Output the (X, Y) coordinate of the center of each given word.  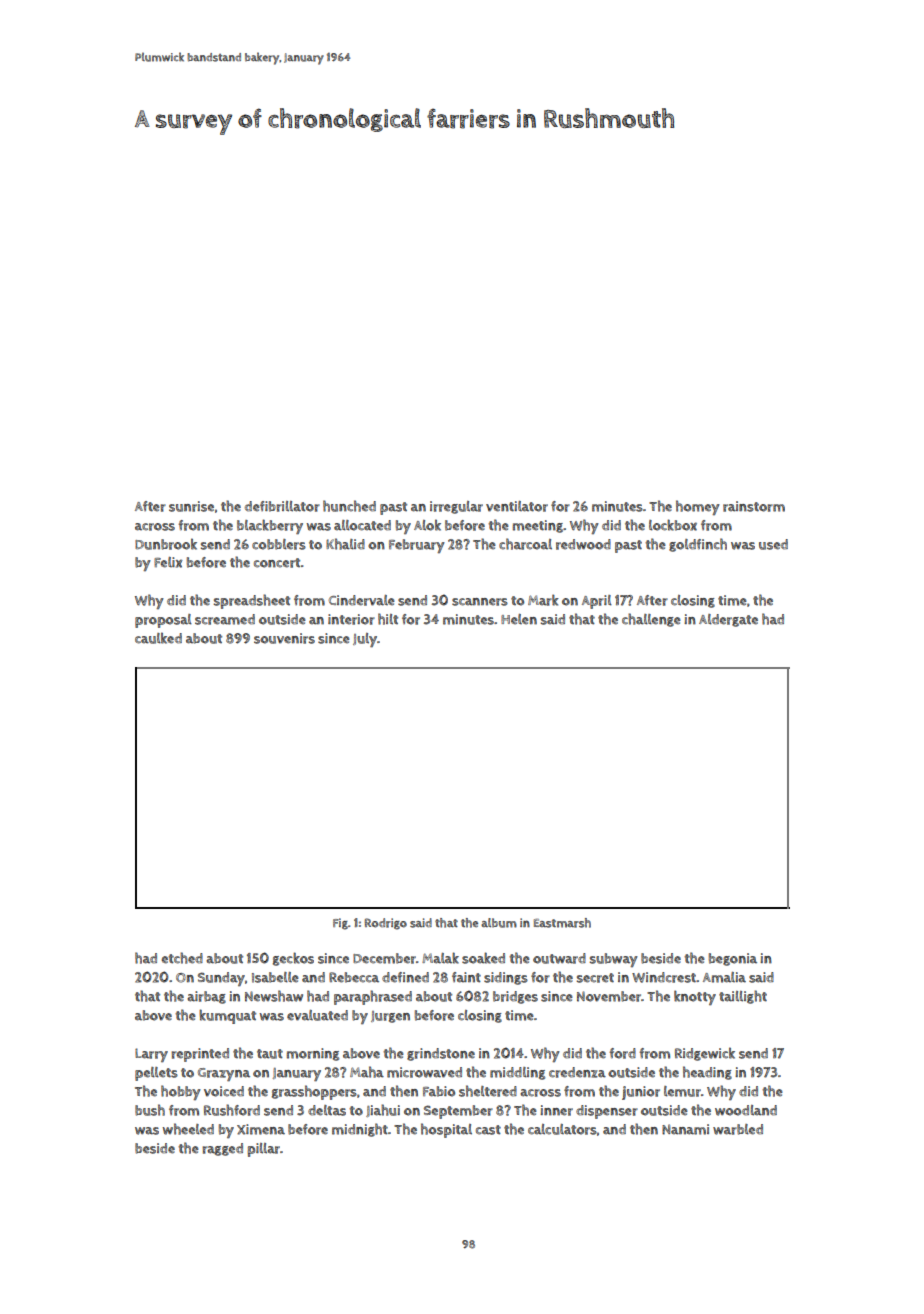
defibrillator (282, 506)
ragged (222, 1149)
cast (488, 1130)
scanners (480, 602)
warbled (738, 1129)
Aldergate (728, 620)
